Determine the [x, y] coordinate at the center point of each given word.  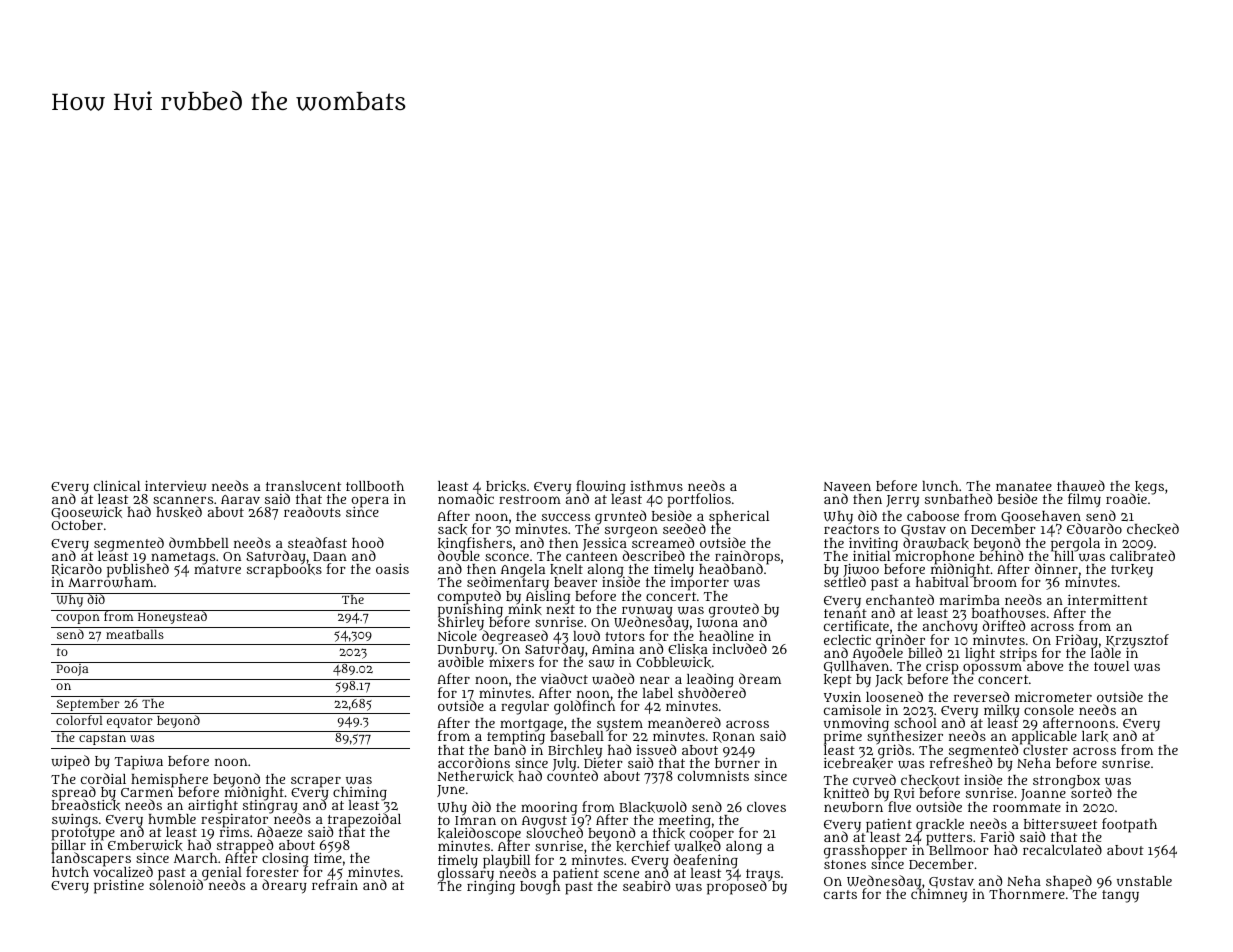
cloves [766, 807]
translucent [303, 486]
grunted [620, 517]
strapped [245, 846]
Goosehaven [1041, 517]
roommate [1027, 807]
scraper [316, 781]
